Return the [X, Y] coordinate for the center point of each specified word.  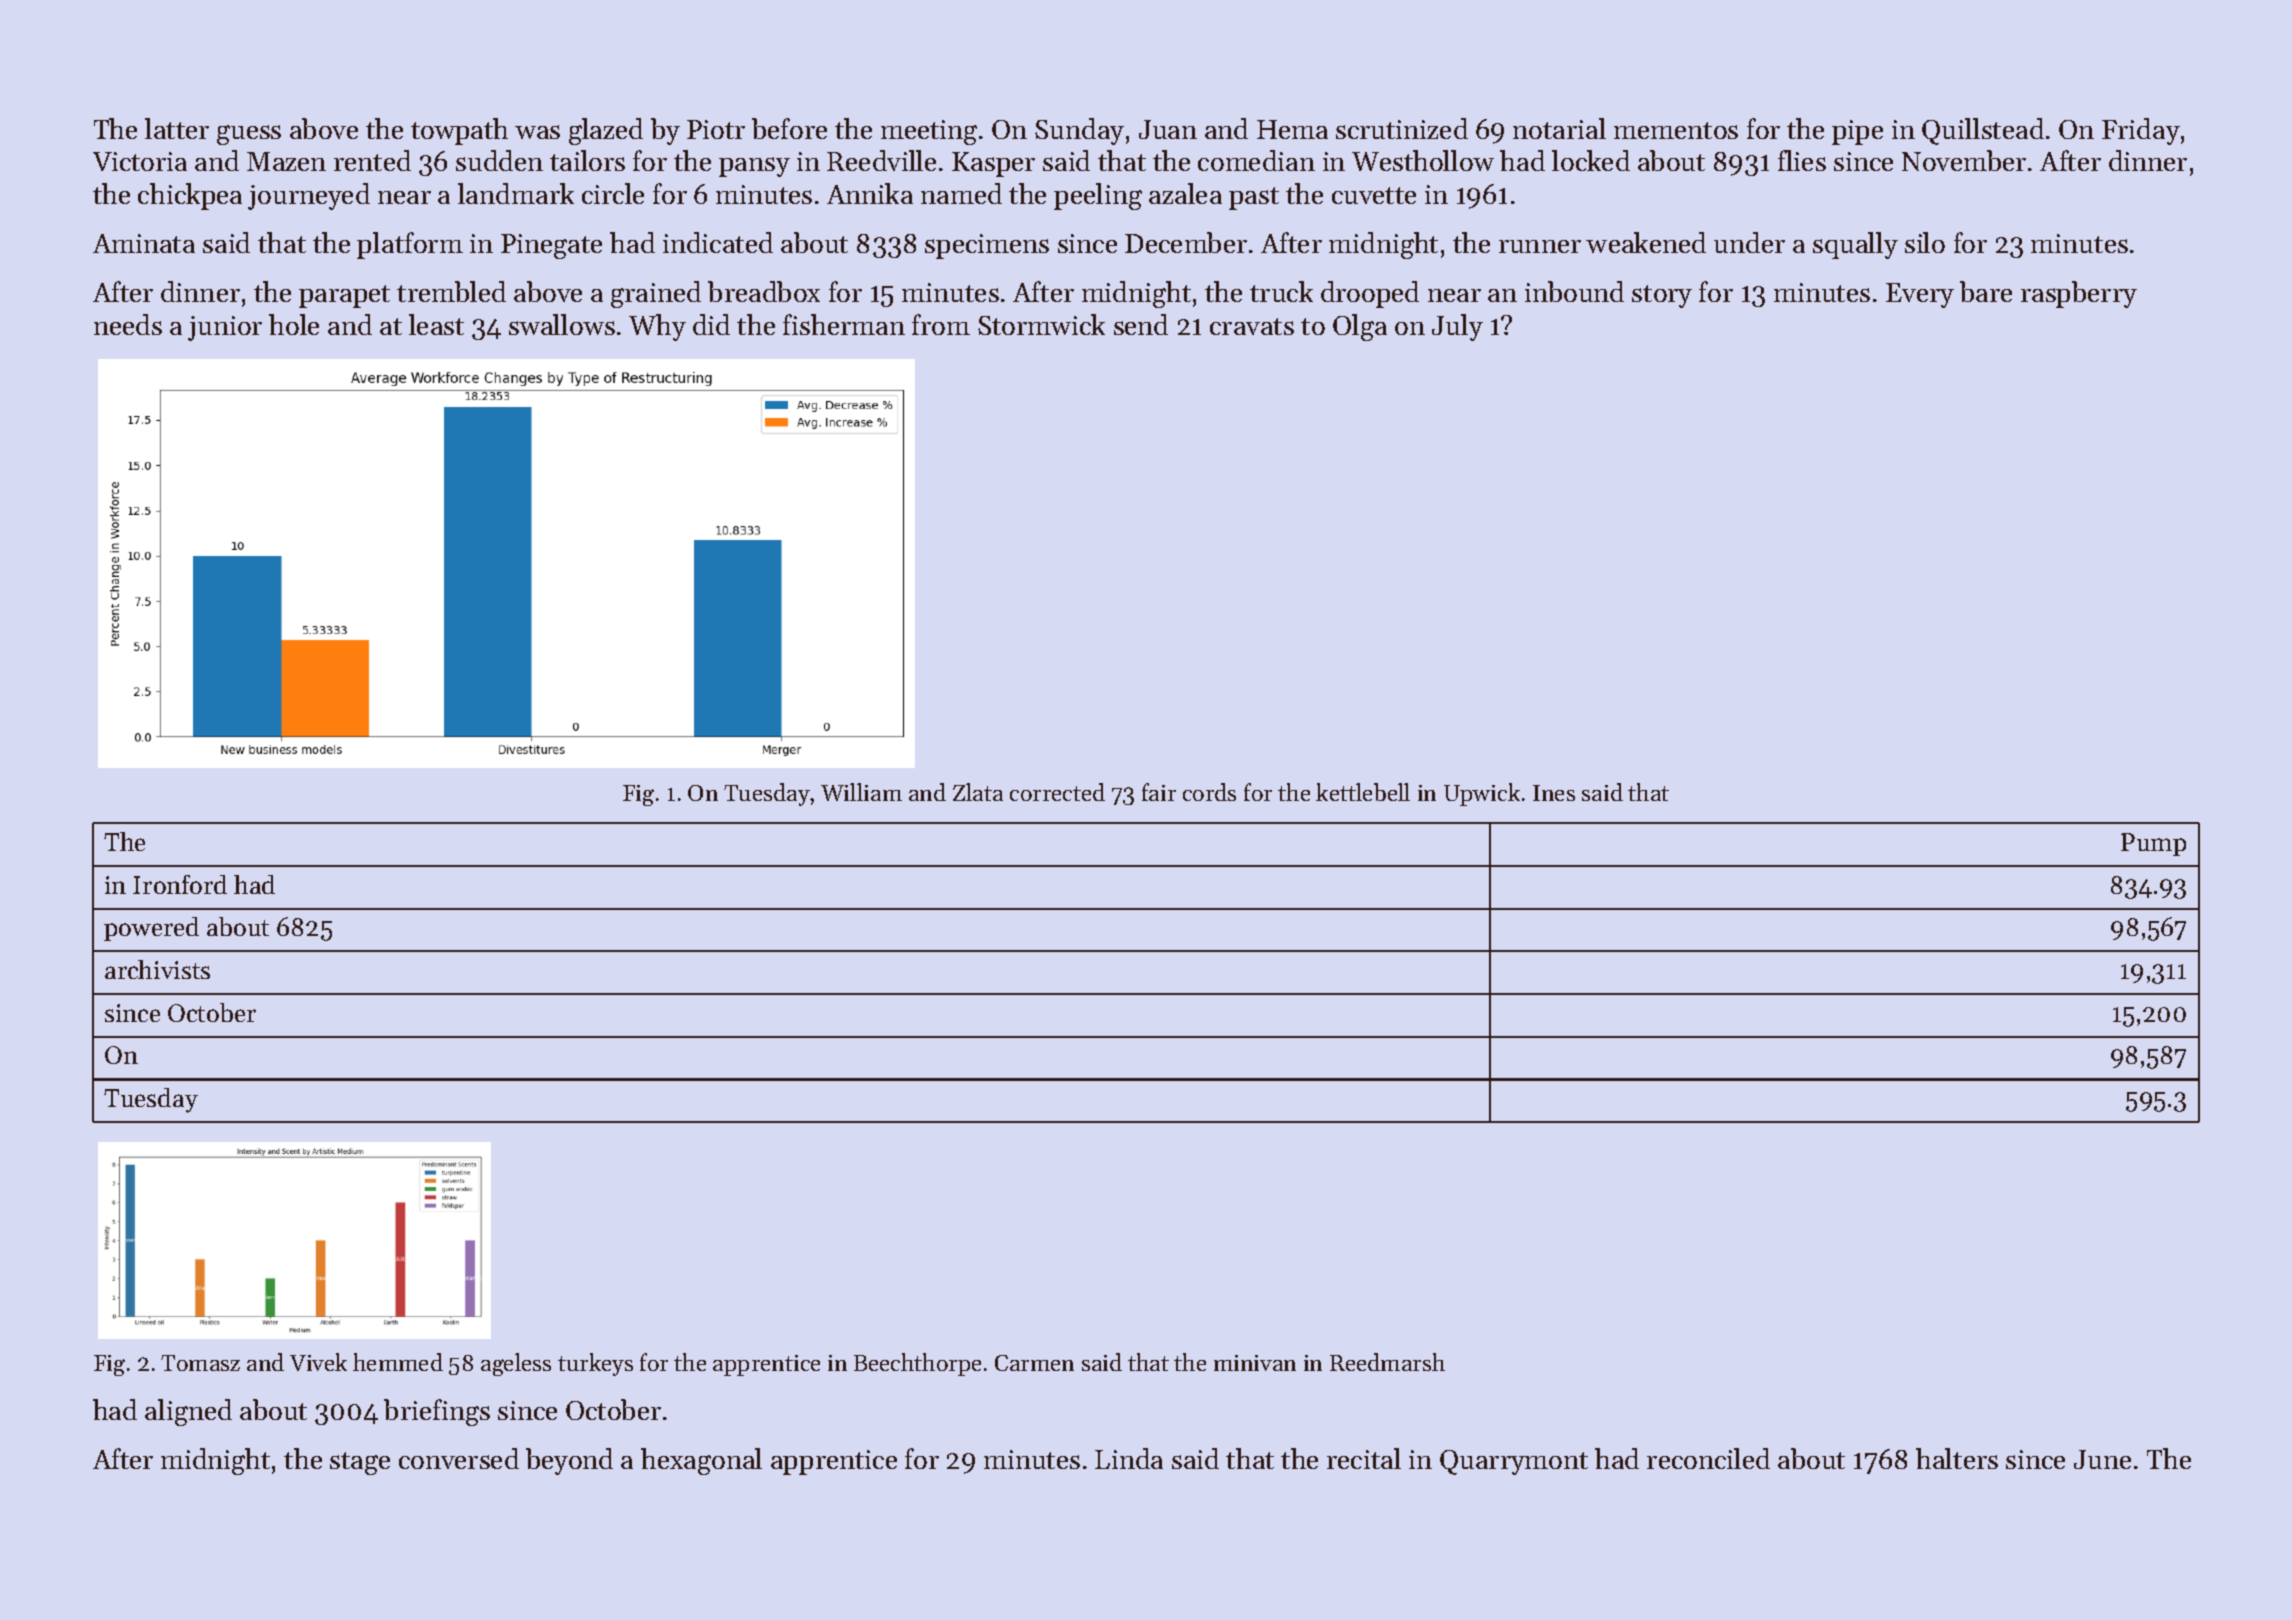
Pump [2153, 844]
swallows [562, 324]
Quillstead [1983, 131]
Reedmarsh [1387, 1362]
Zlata [978, 792]
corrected [1057, 792]
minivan [1255, 1363]
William [861, 792]
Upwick [1482, 794]
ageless [516, 1364]
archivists [157, 969]
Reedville [881, 160]
